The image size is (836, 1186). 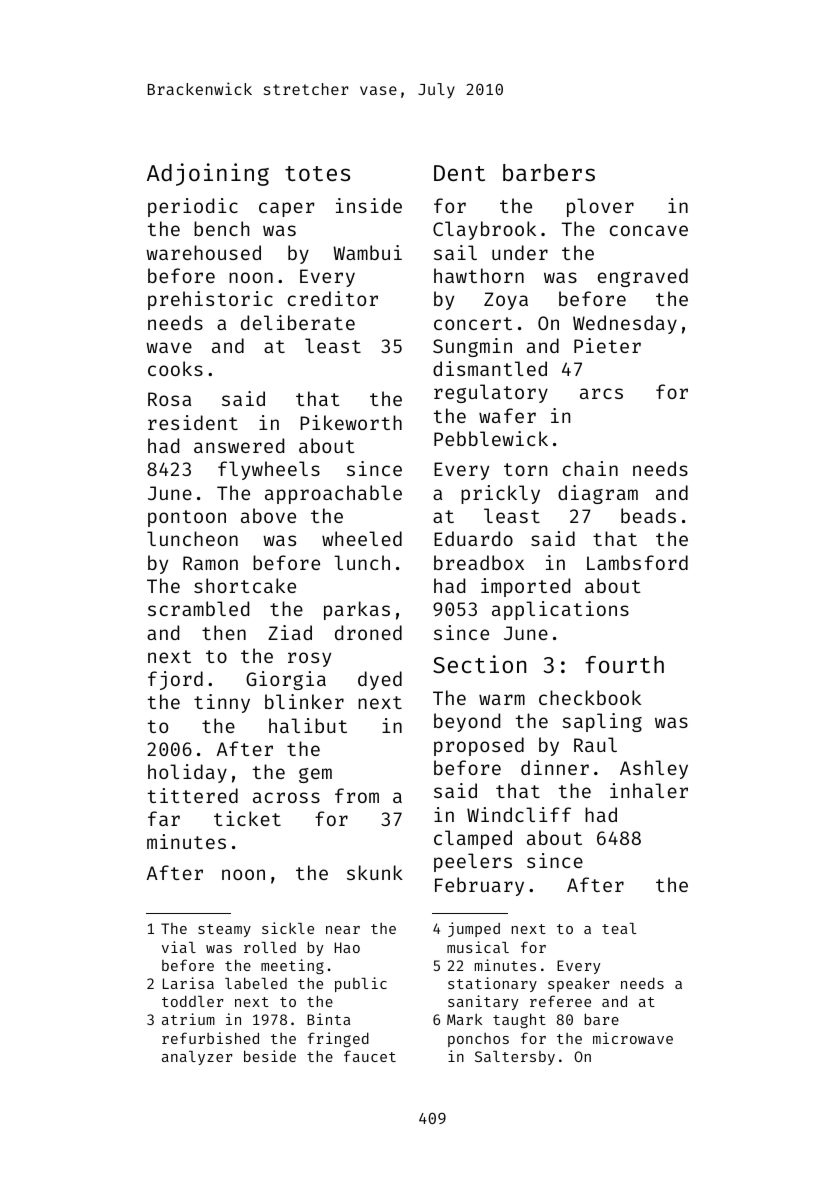 What do you see at coordinates (370, 1056) in the page?
I see `faucet` at bounding box center [370, 1056].
